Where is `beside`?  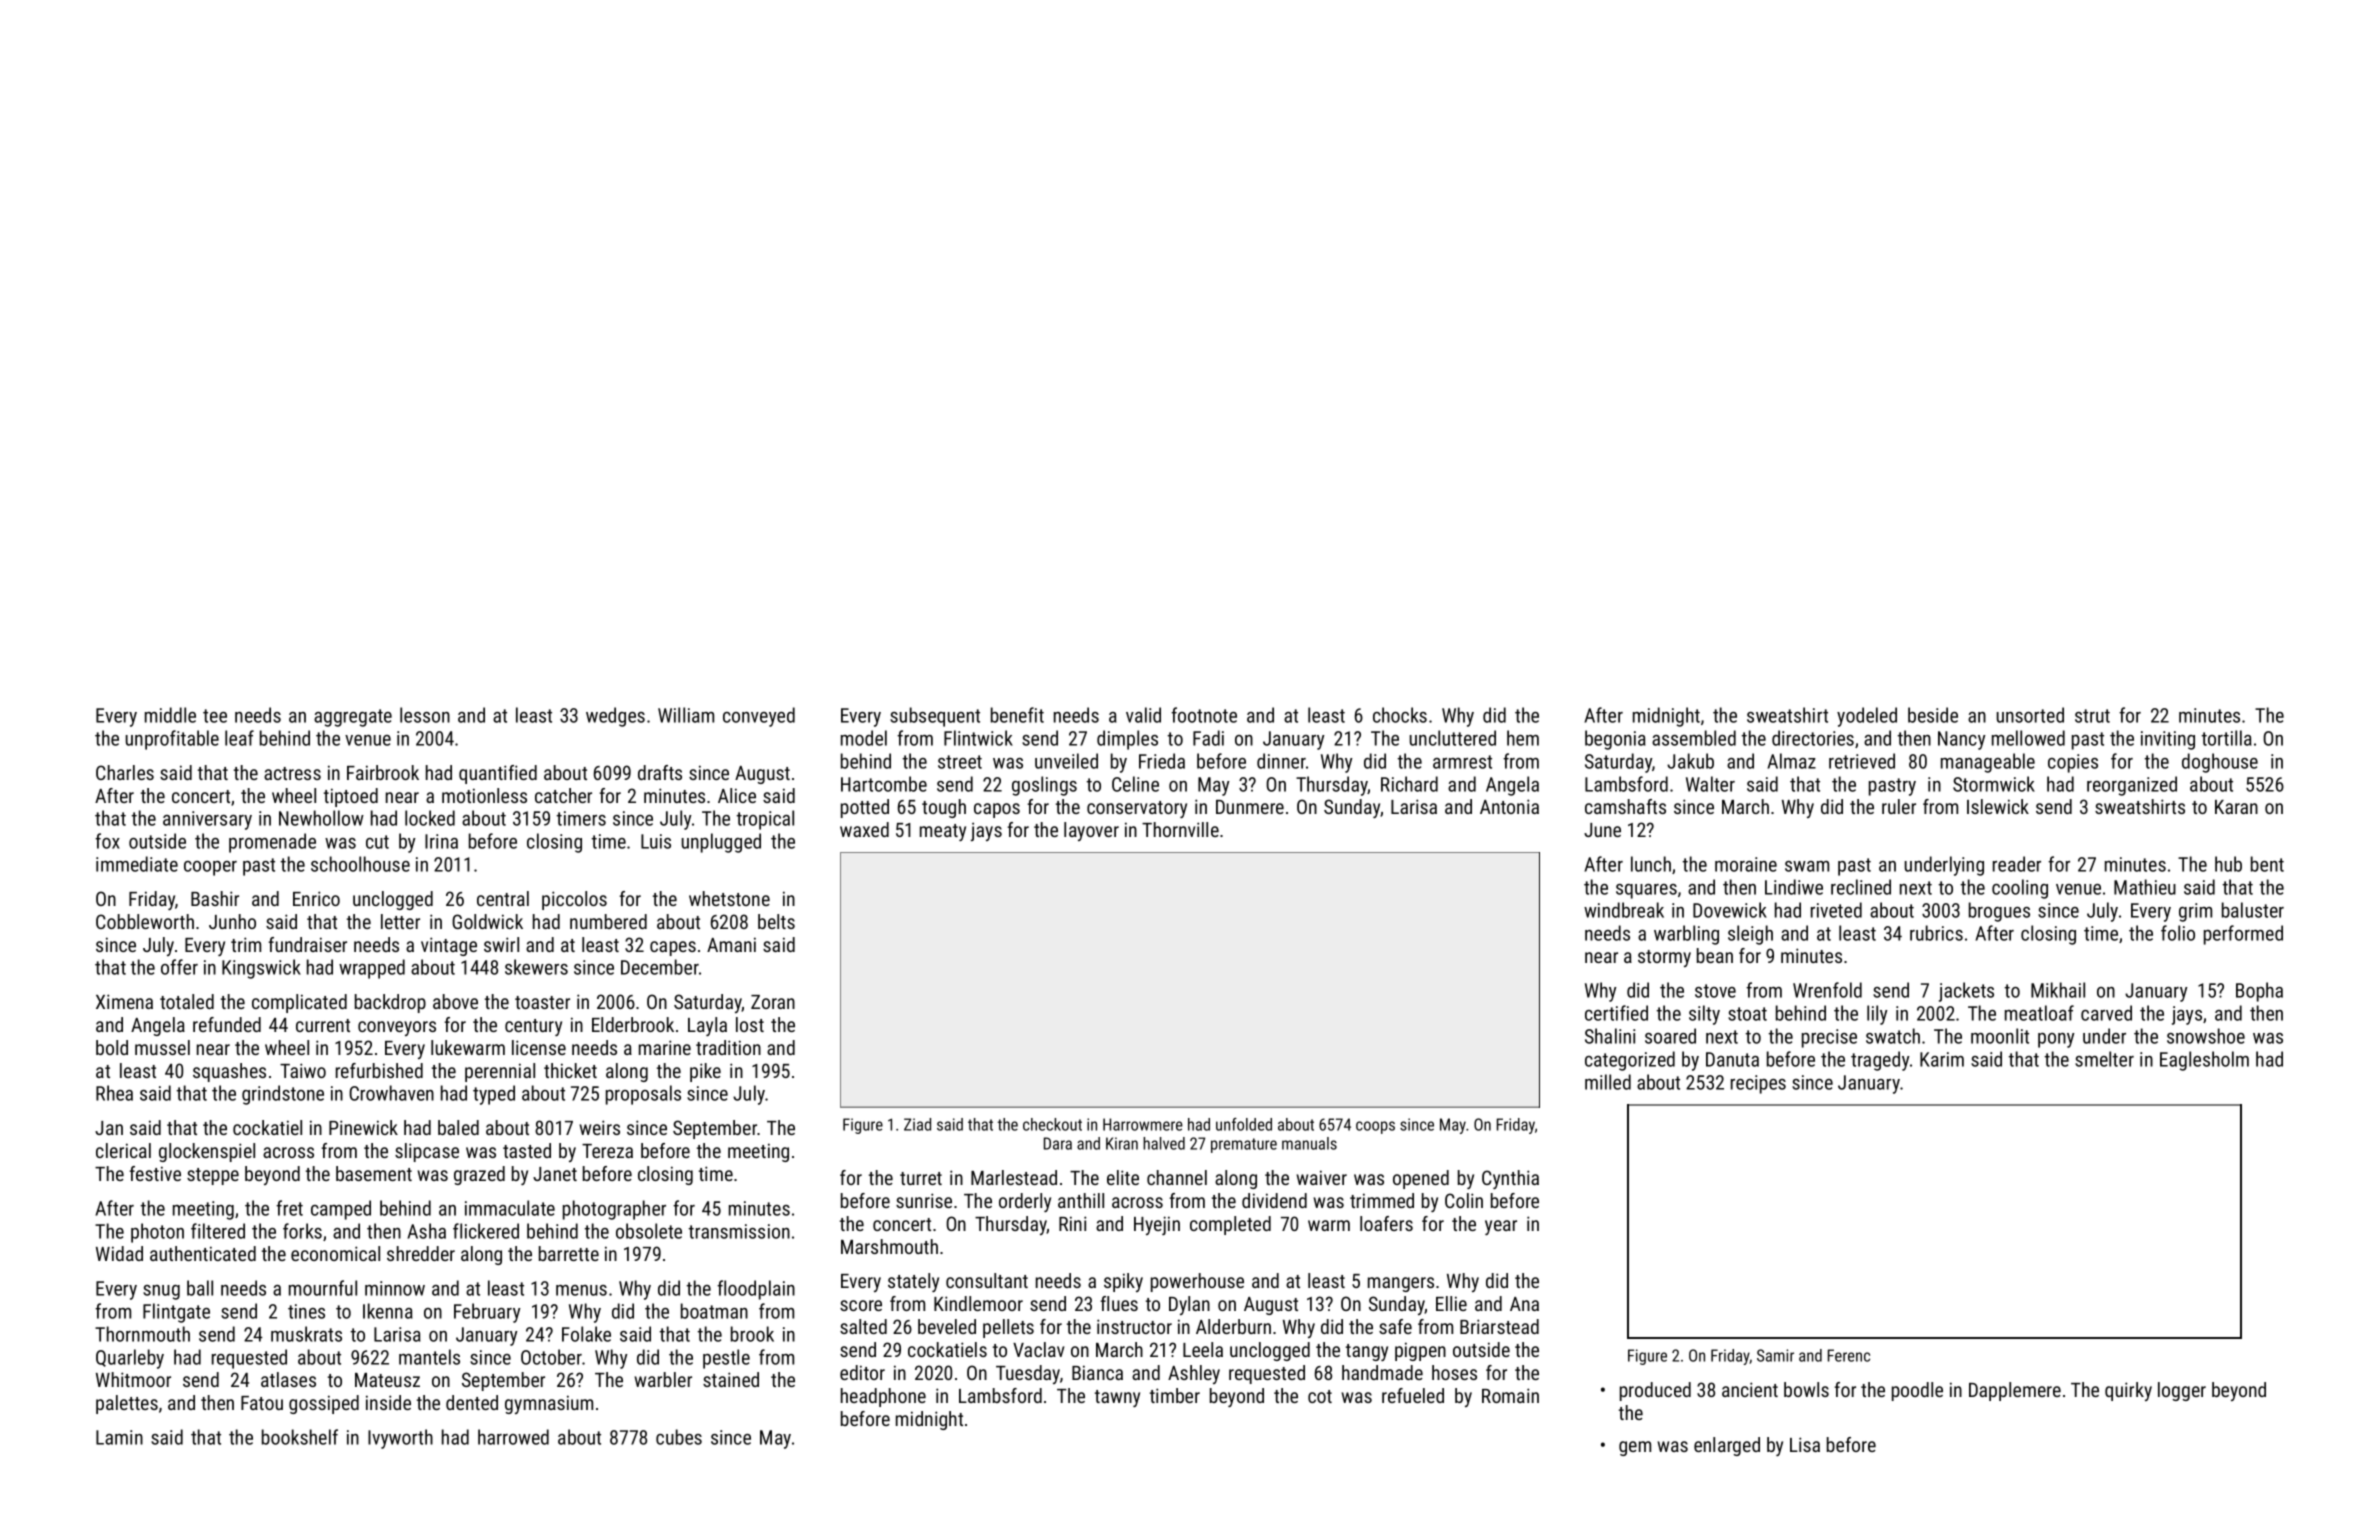 beside is located at coordinates (1933, 715).
